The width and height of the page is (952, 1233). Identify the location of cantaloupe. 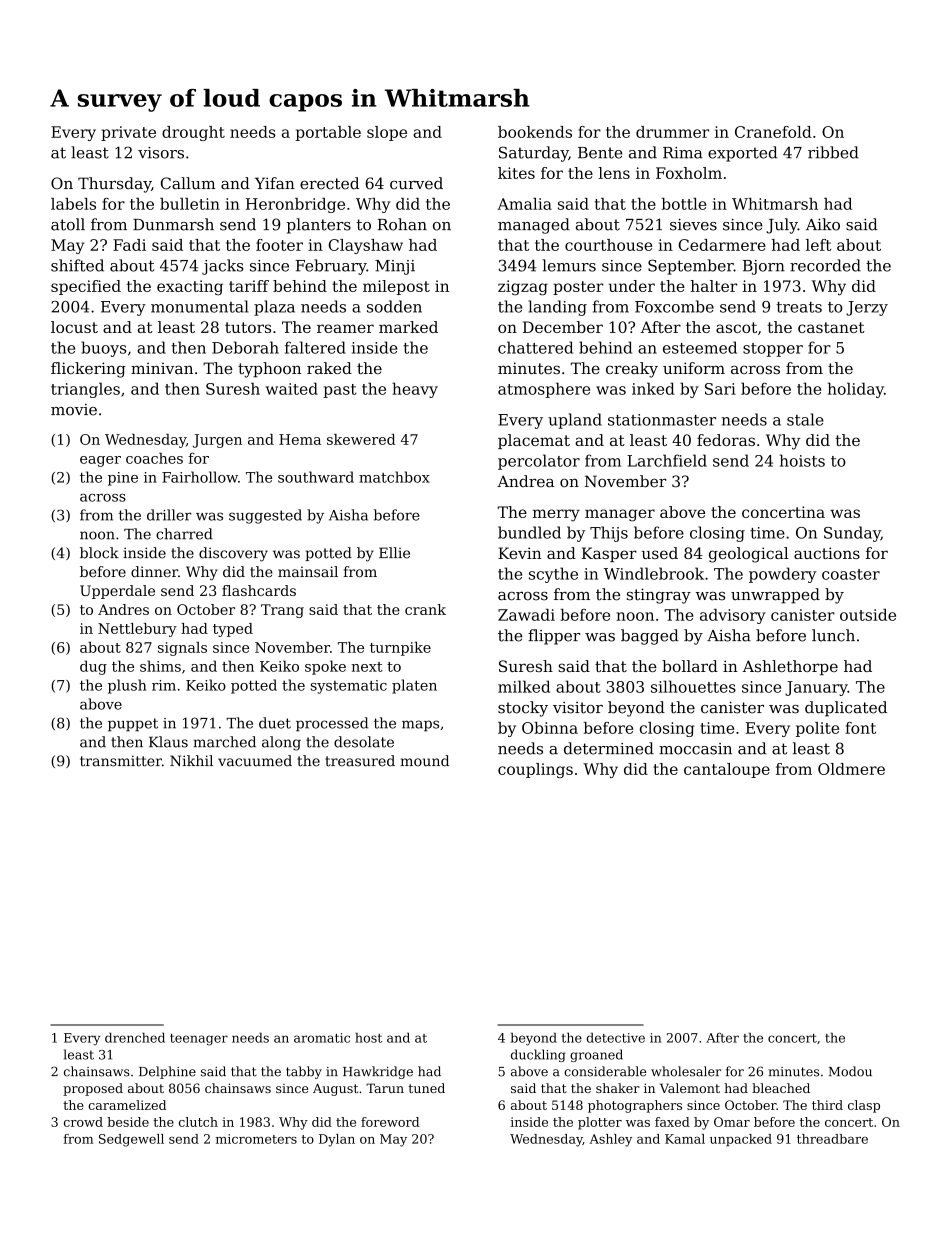
(727, 770).
